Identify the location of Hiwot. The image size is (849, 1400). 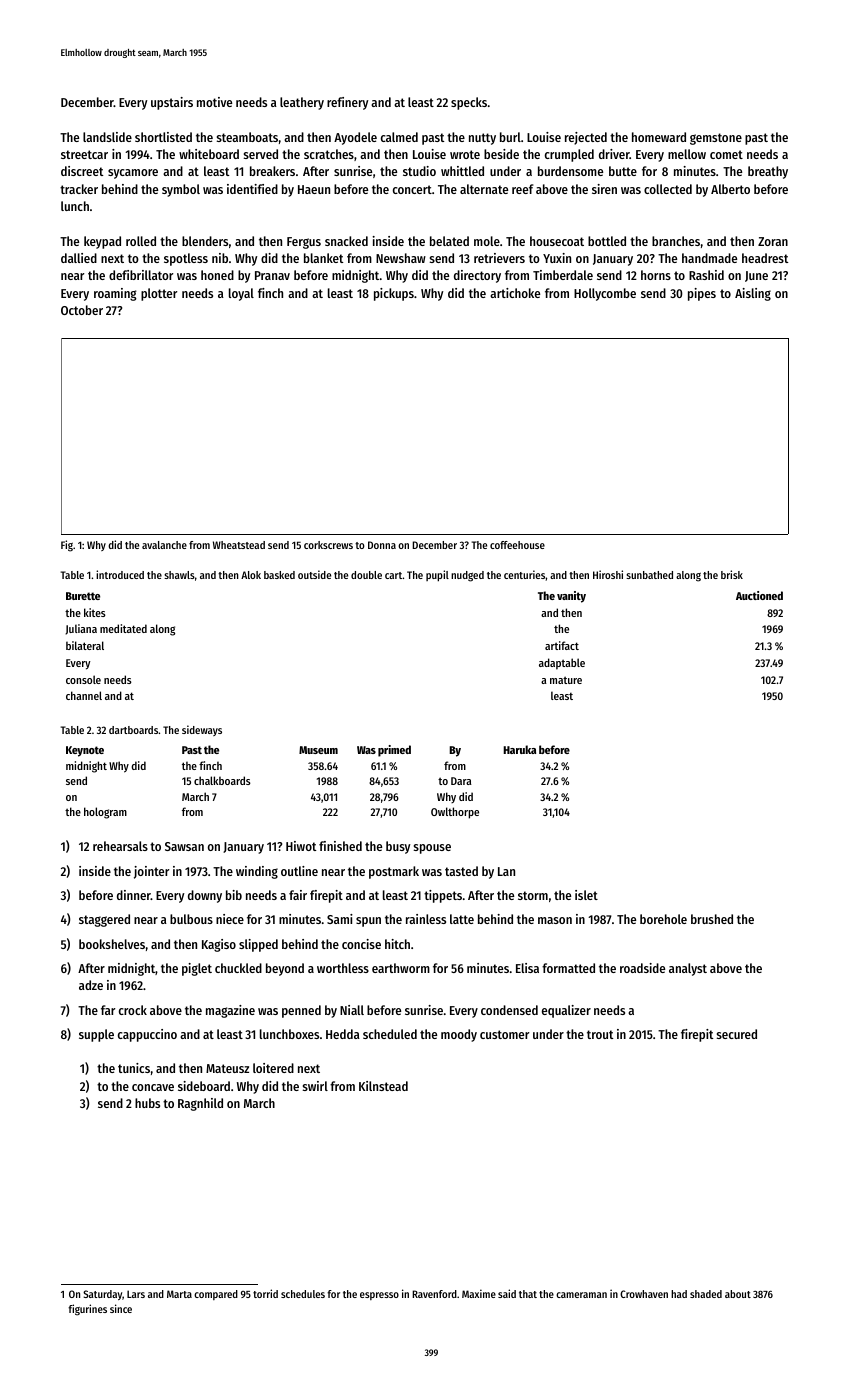
(301, 846).
